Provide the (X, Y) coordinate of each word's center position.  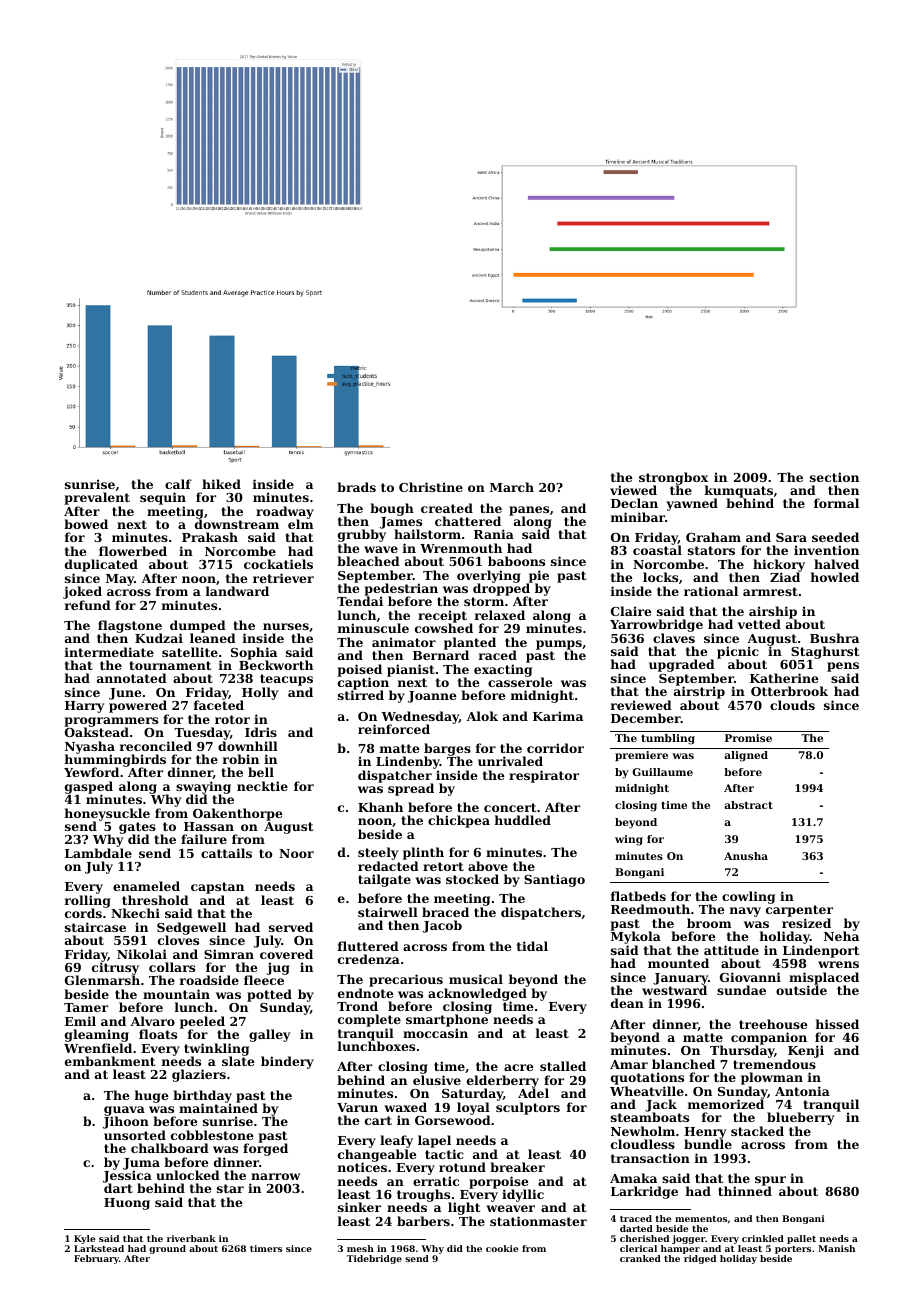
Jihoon (126, 1123)
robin (241, 759)
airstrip (699, 693)
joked (82, 592)
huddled (523, 820)
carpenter (799, 911)
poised (359, 670)
